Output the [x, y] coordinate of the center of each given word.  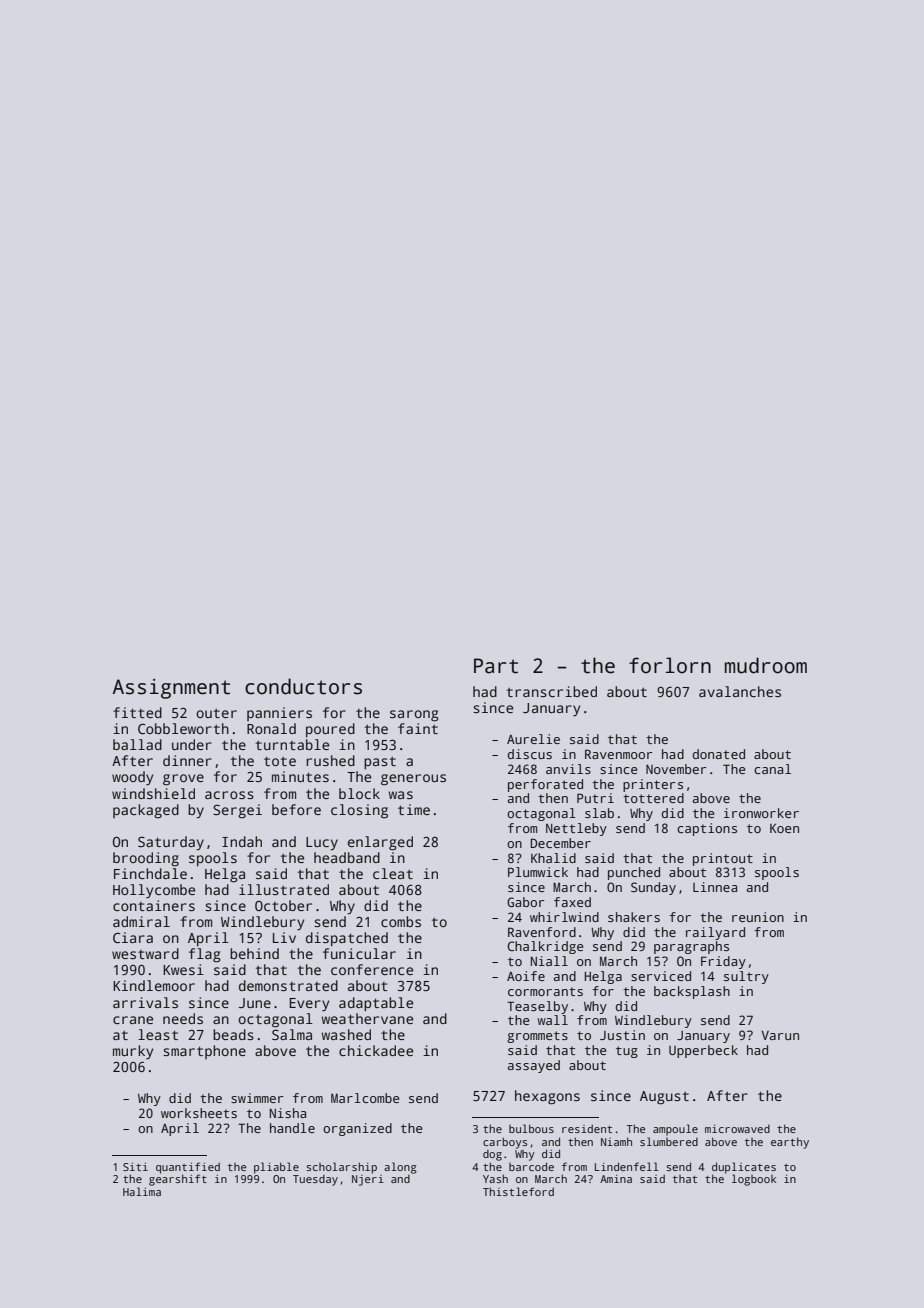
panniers [279, 714]
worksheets [199, 1113]
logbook [754, 1180]
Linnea [715, 887]
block [359, 793]
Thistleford [518, 1191]
